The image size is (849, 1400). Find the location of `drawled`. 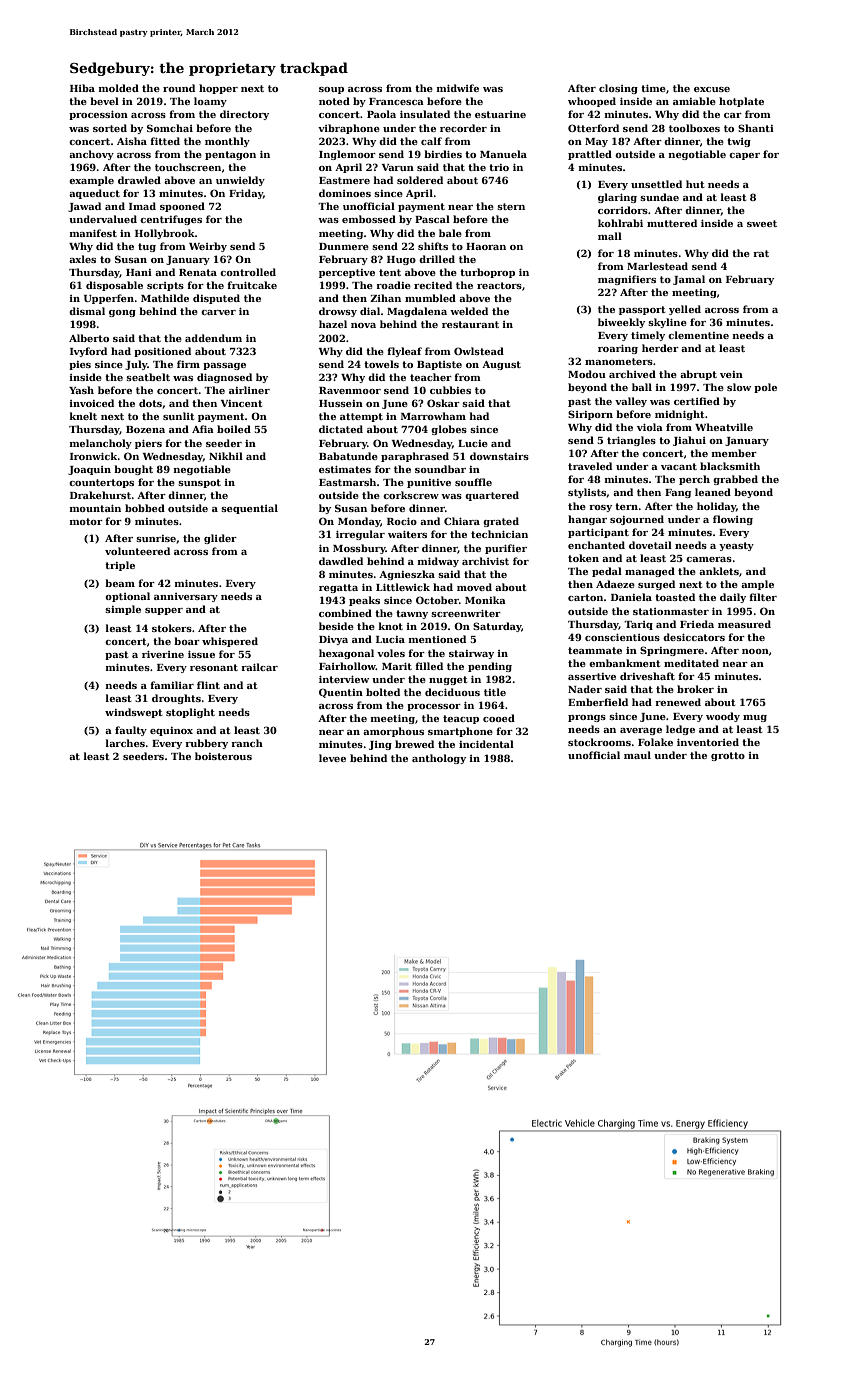

drawled is located at coordinates (139, 180).
